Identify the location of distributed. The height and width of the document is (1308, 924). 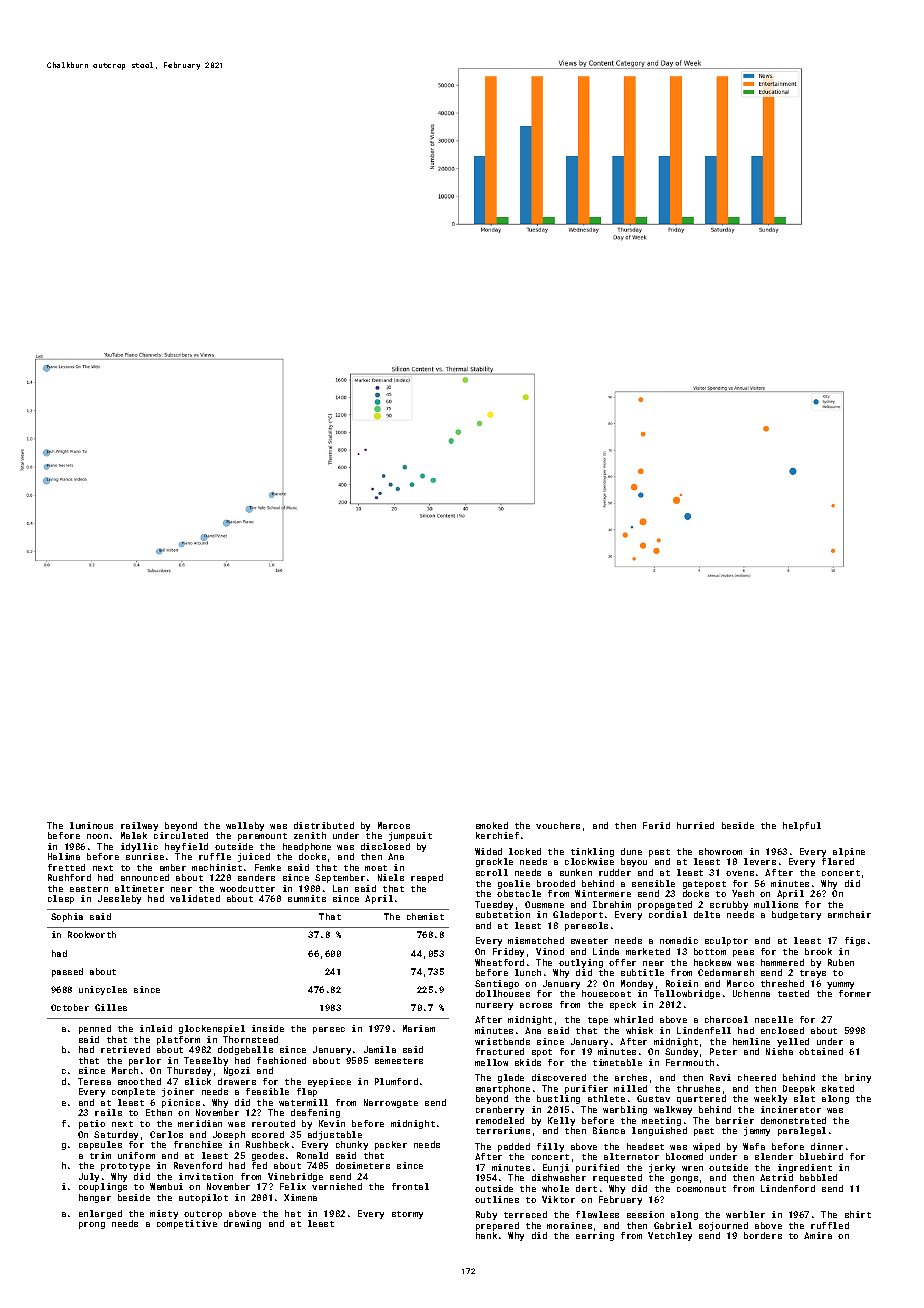
(324, 825).
